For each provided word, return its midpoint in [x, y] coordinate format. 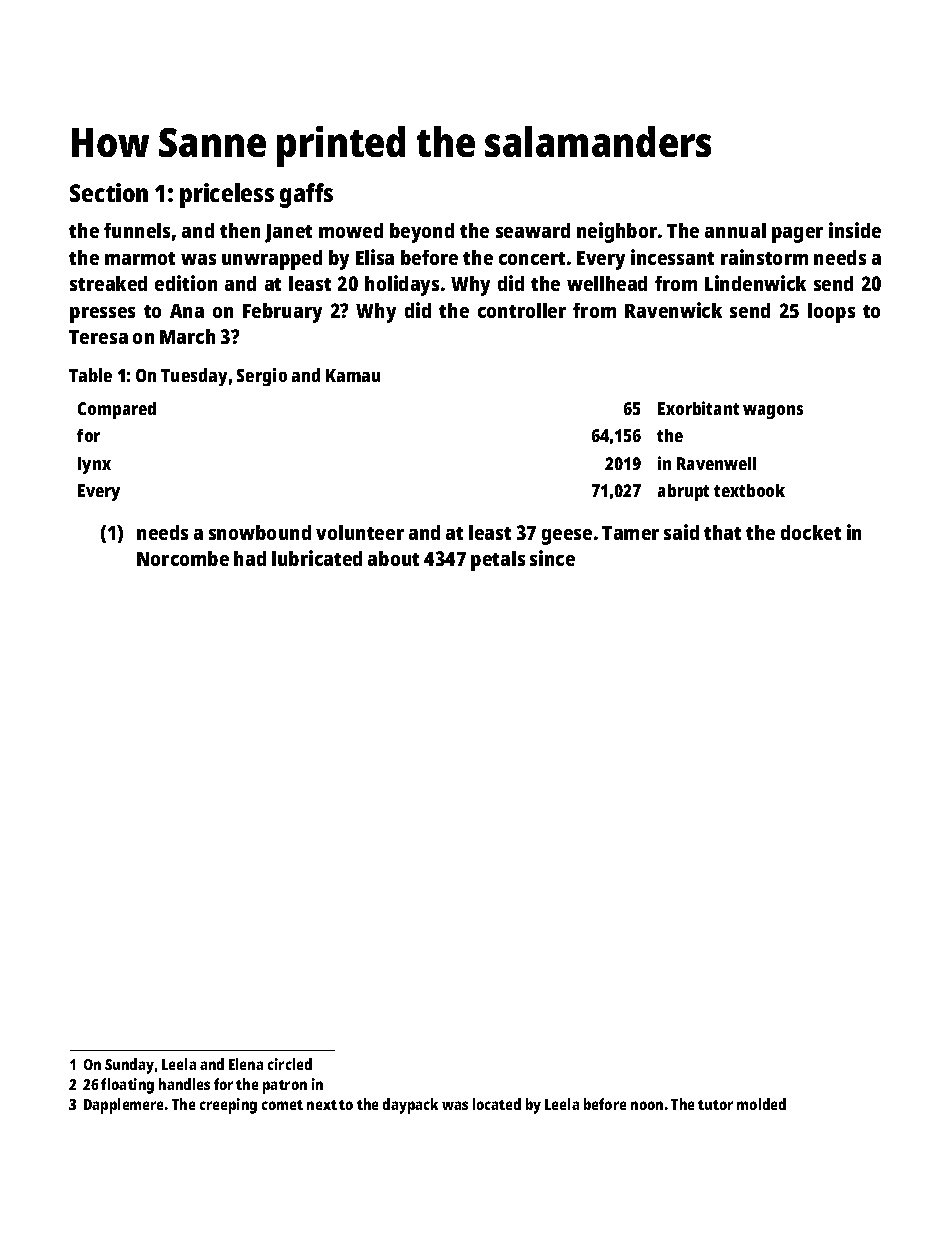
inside [855, 230]
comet [282, 1105]
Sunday [129, 1066]
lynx [94, 465]
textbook [749, 490]
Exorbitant [698, 408]
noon [647, 1105]
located [497, 1104]
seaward [533, 230]
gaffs [306, 195]
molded [761, 1104]
